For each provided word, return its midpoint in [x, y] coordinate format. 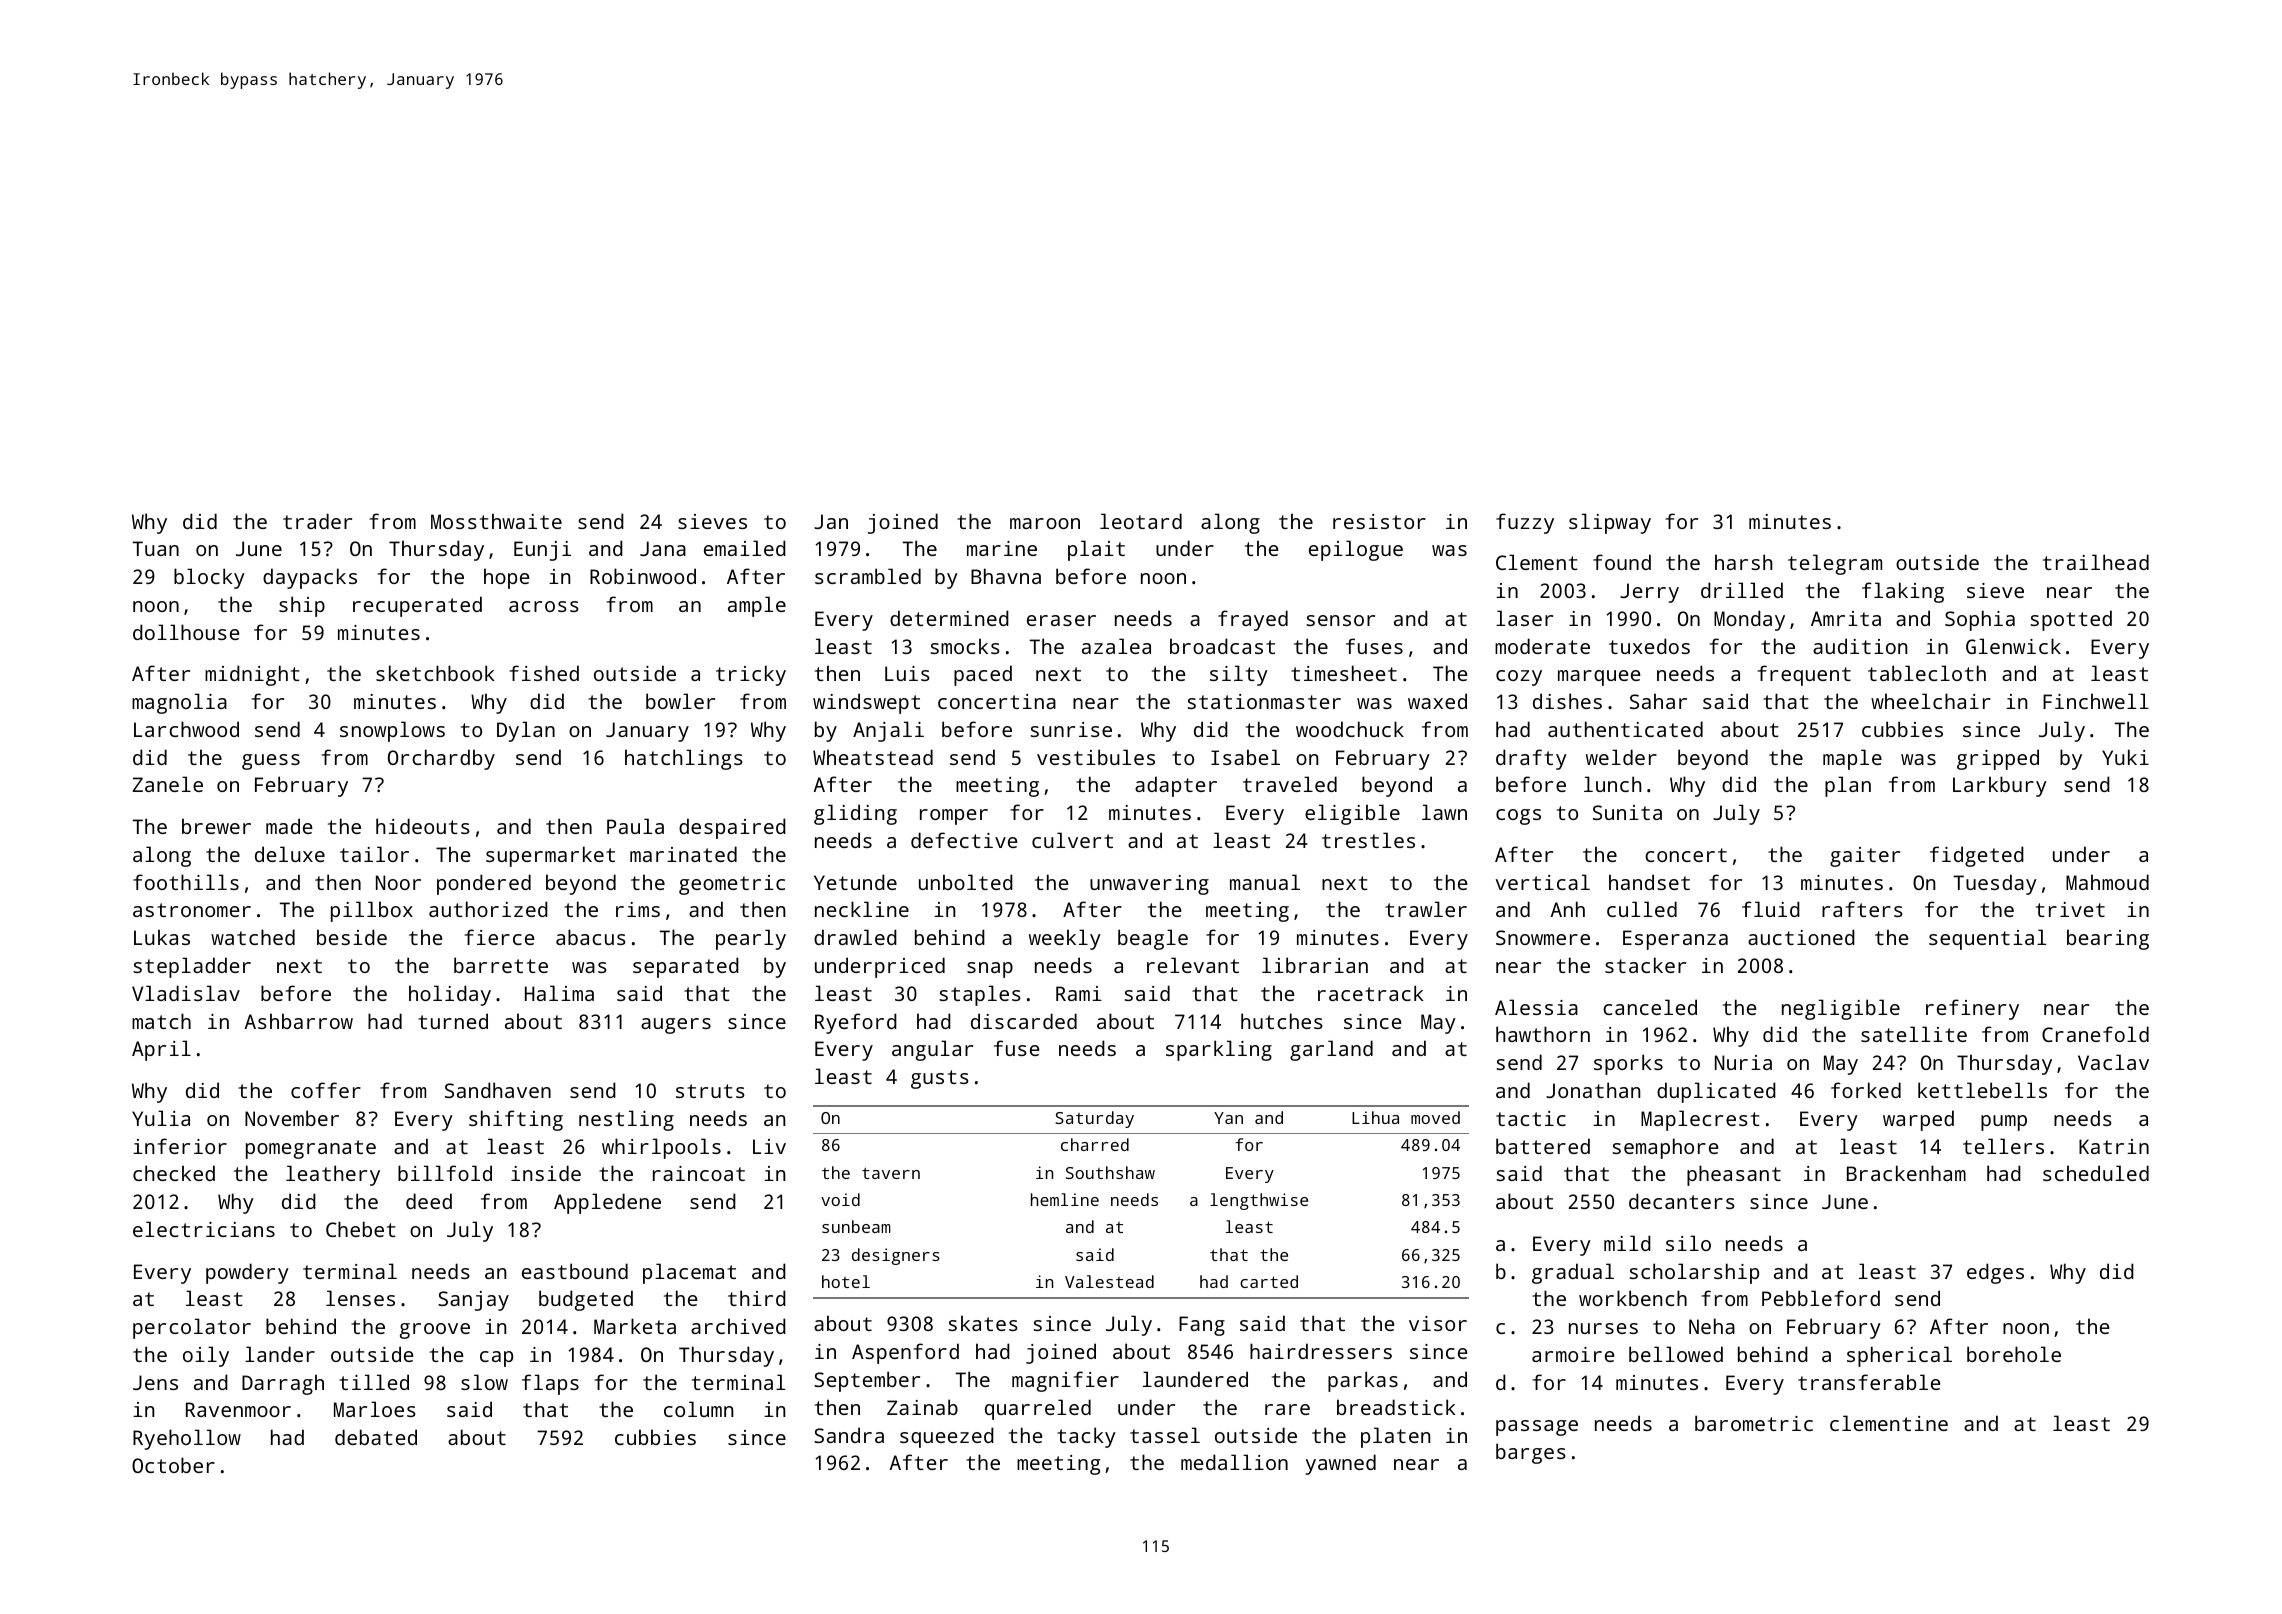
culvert [1072, 840]
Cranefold [2095, 1034]
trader [317, 521]
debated [376, 1437]
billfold [445, 1173]
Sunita [1627, 812]
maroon [1045, 523]
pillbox [372, 911]
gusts [940, 1079]
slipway [1610, 523]
